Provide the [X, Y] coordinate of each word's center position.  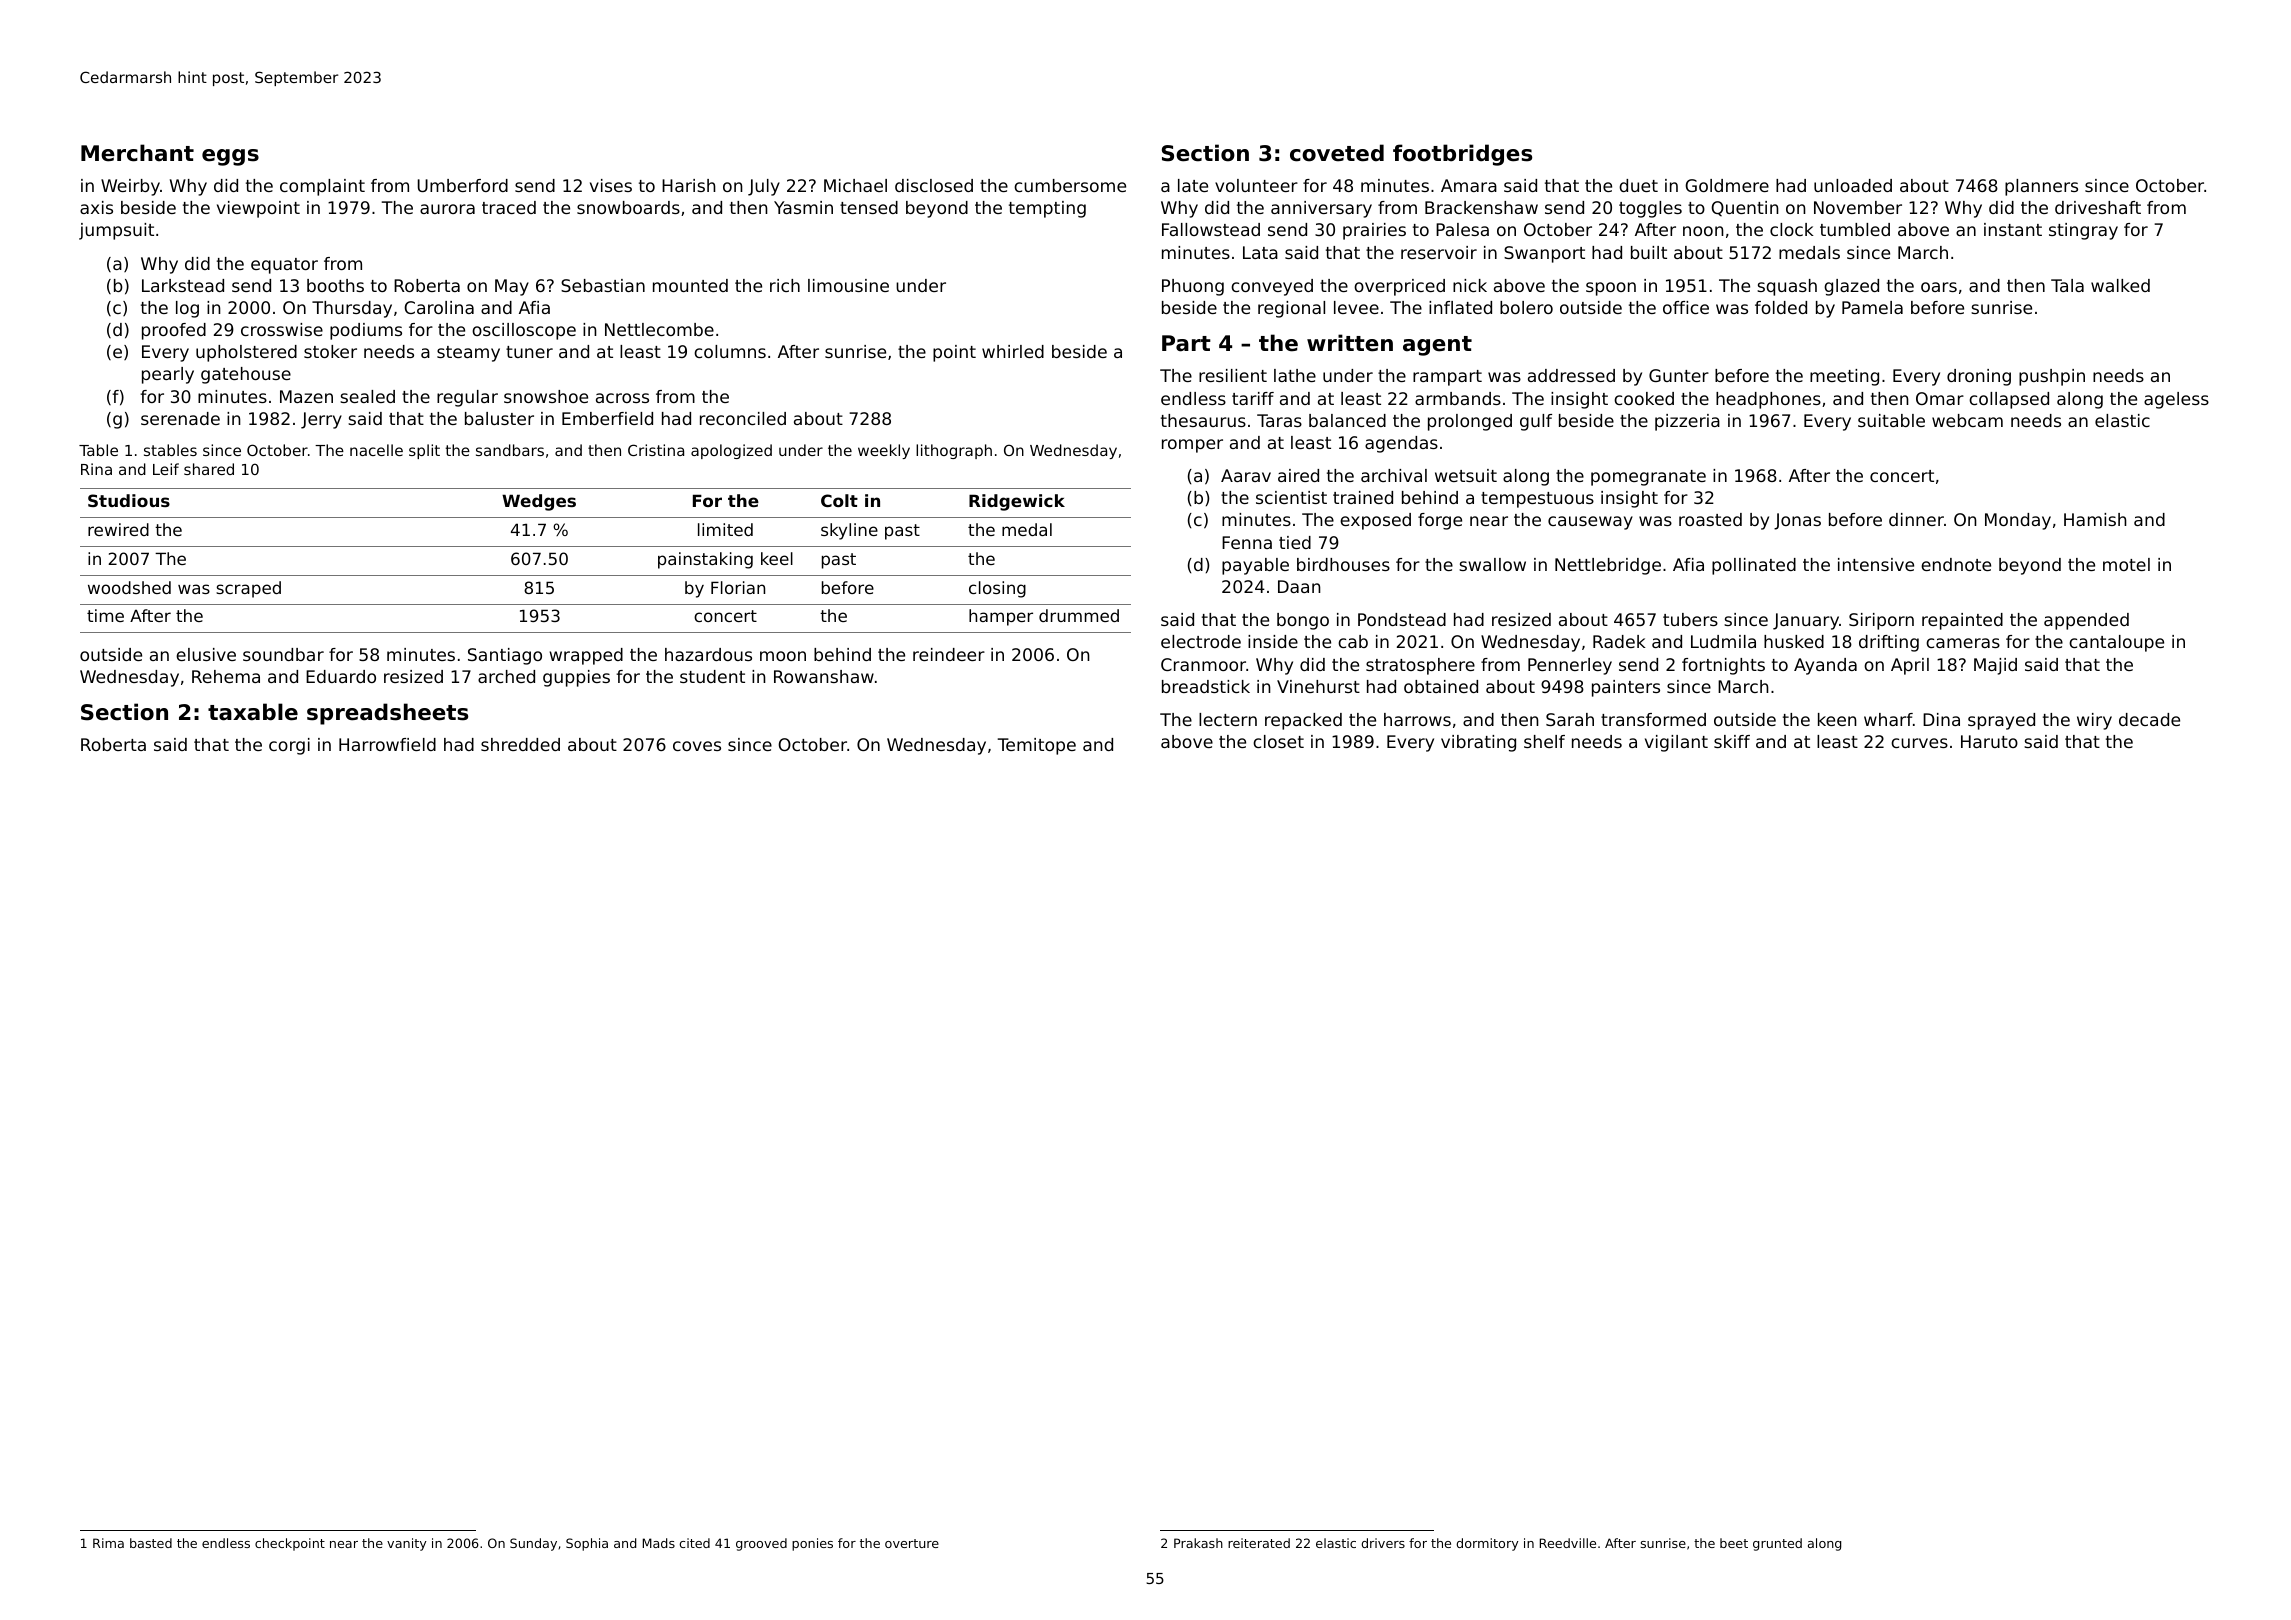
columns [730, 351]
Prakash [1198, 1543]
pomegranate [1648, 478]
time [105, 615]
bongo [1303, 621]
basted [151, 1543]
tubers [1690, 619]
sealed [367, 396]
